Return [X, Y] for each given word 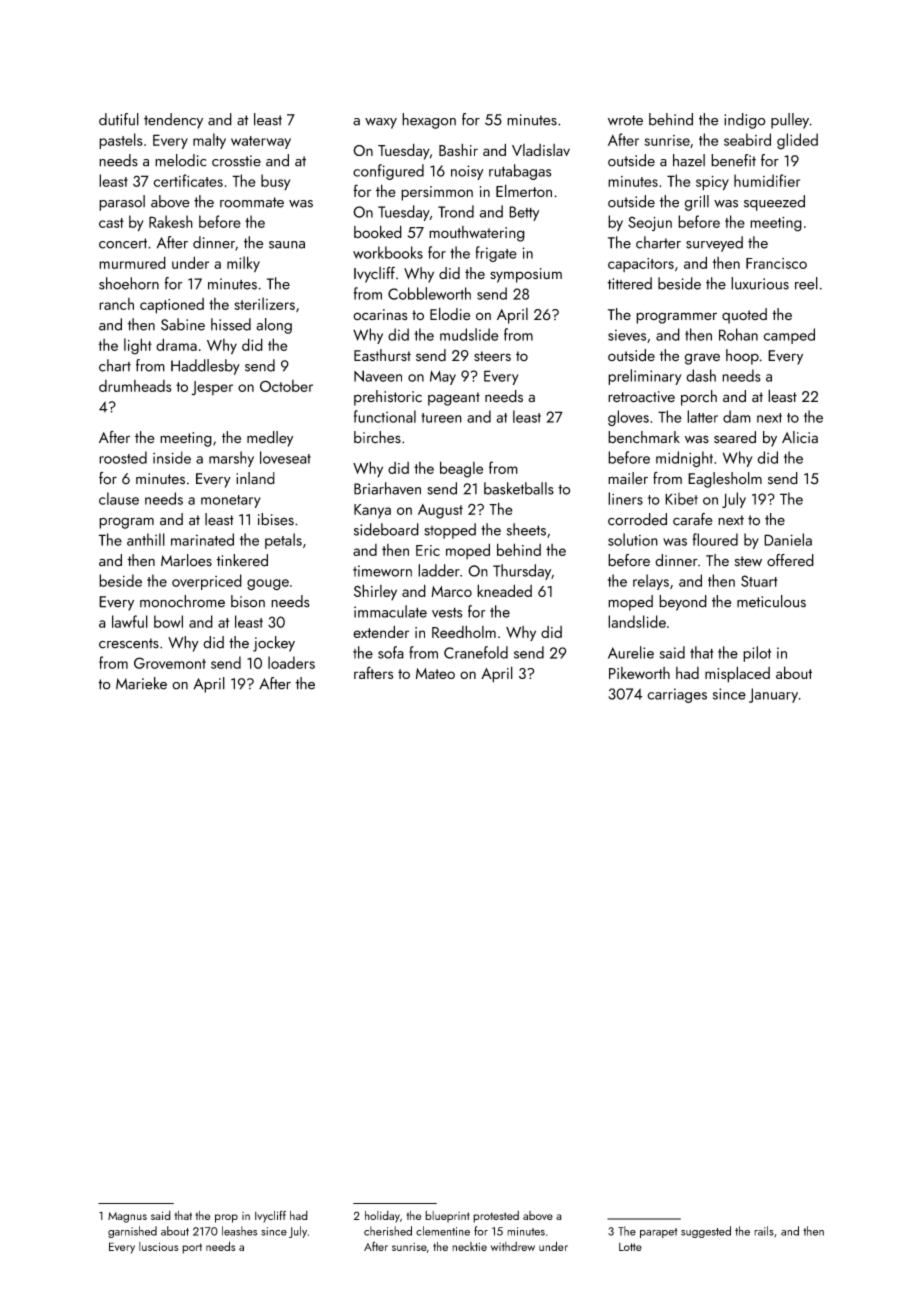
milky [243, 264]
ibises [276, 519]
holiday [382, 1217]
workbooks [388, 252]
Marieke [141, 683]
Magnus [127, 1217]
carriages [677, 695]
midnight [684, 459]
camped [789, 336]
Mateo [435, 673]
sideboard [386, 529]
